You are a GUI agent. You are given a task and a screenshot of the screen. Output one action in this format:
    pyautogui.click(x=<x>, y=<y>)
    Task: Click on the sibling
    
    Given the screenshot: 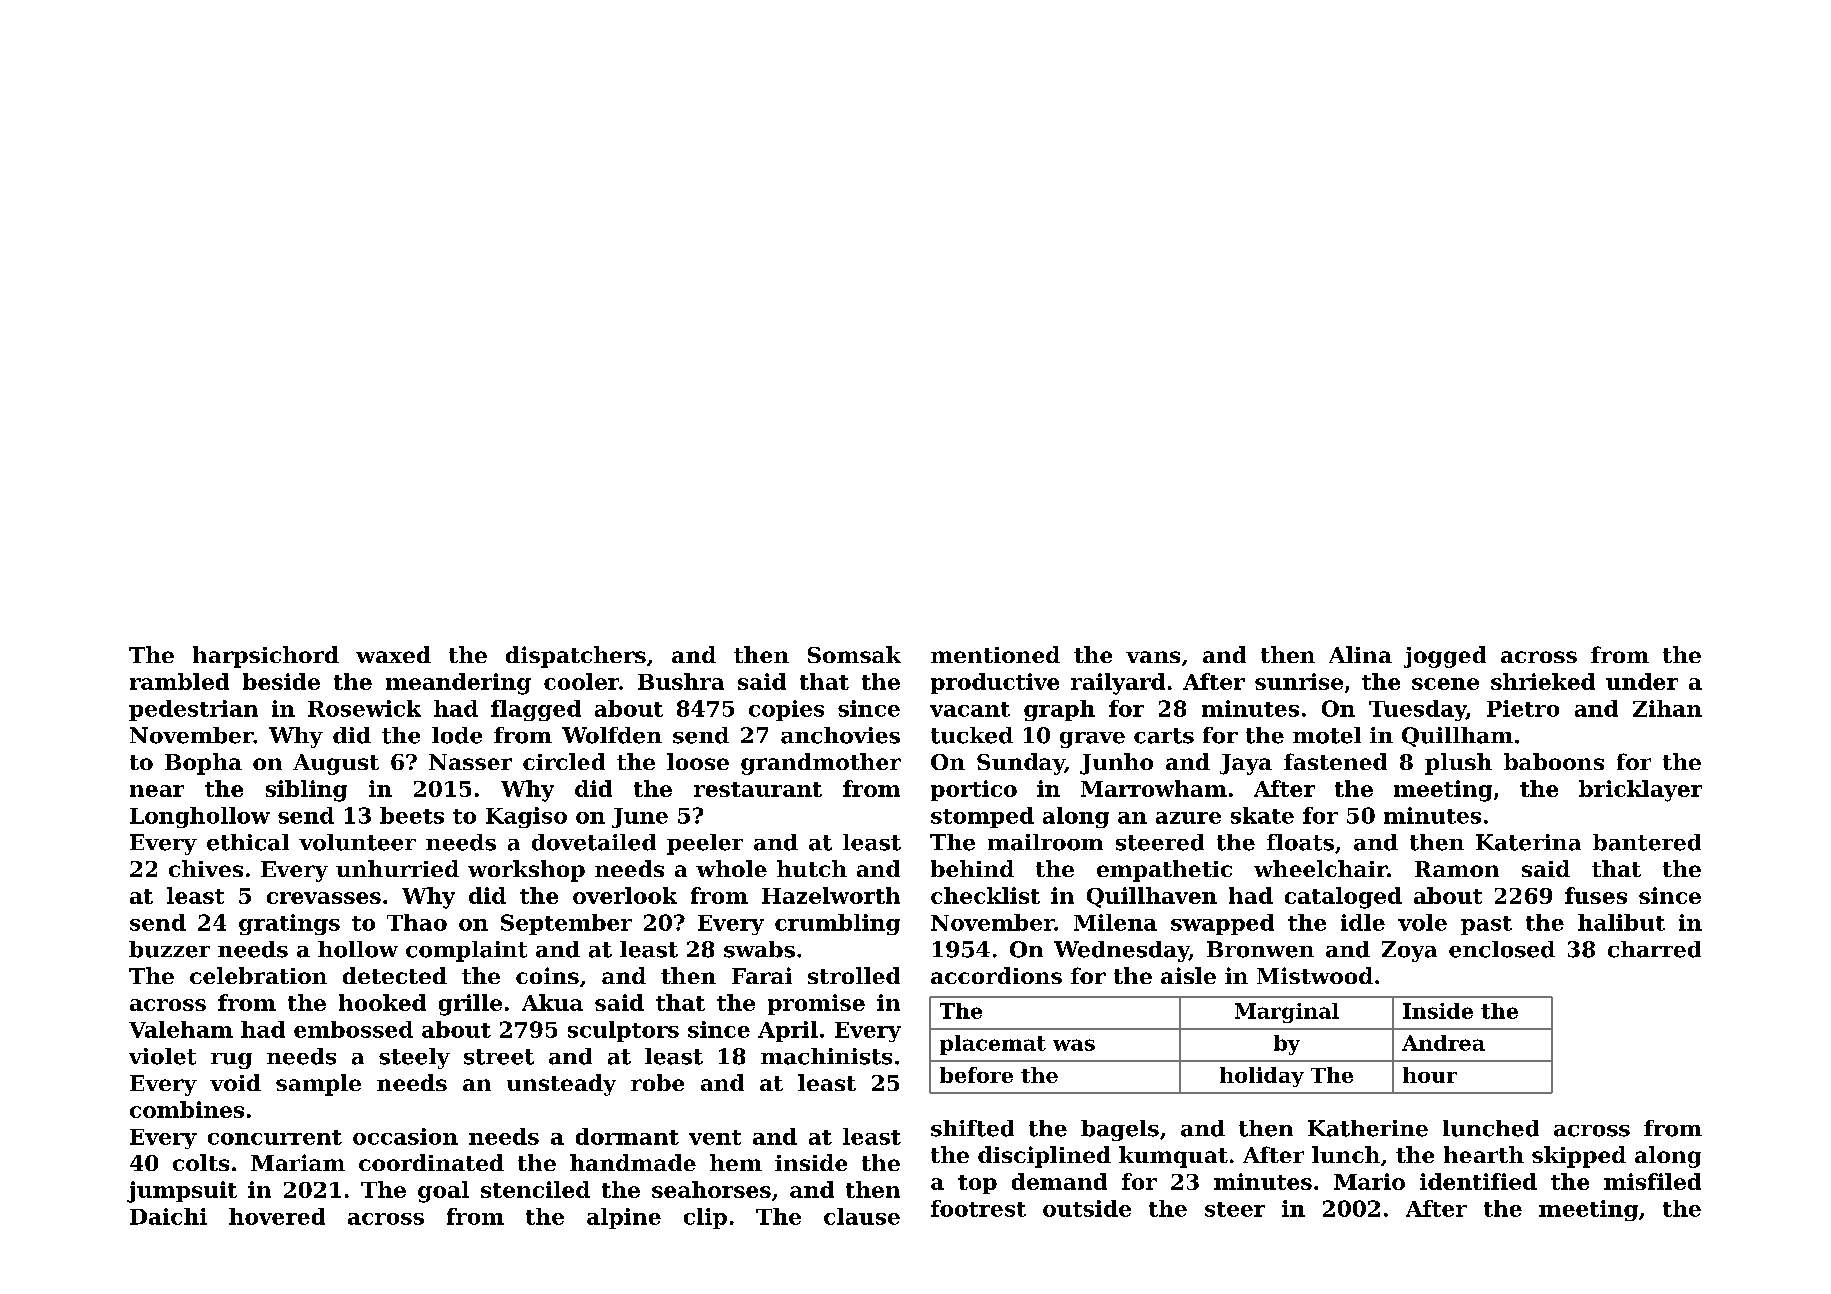 What is the action you would take?
    pyautogui.click(x=306, y=791)
